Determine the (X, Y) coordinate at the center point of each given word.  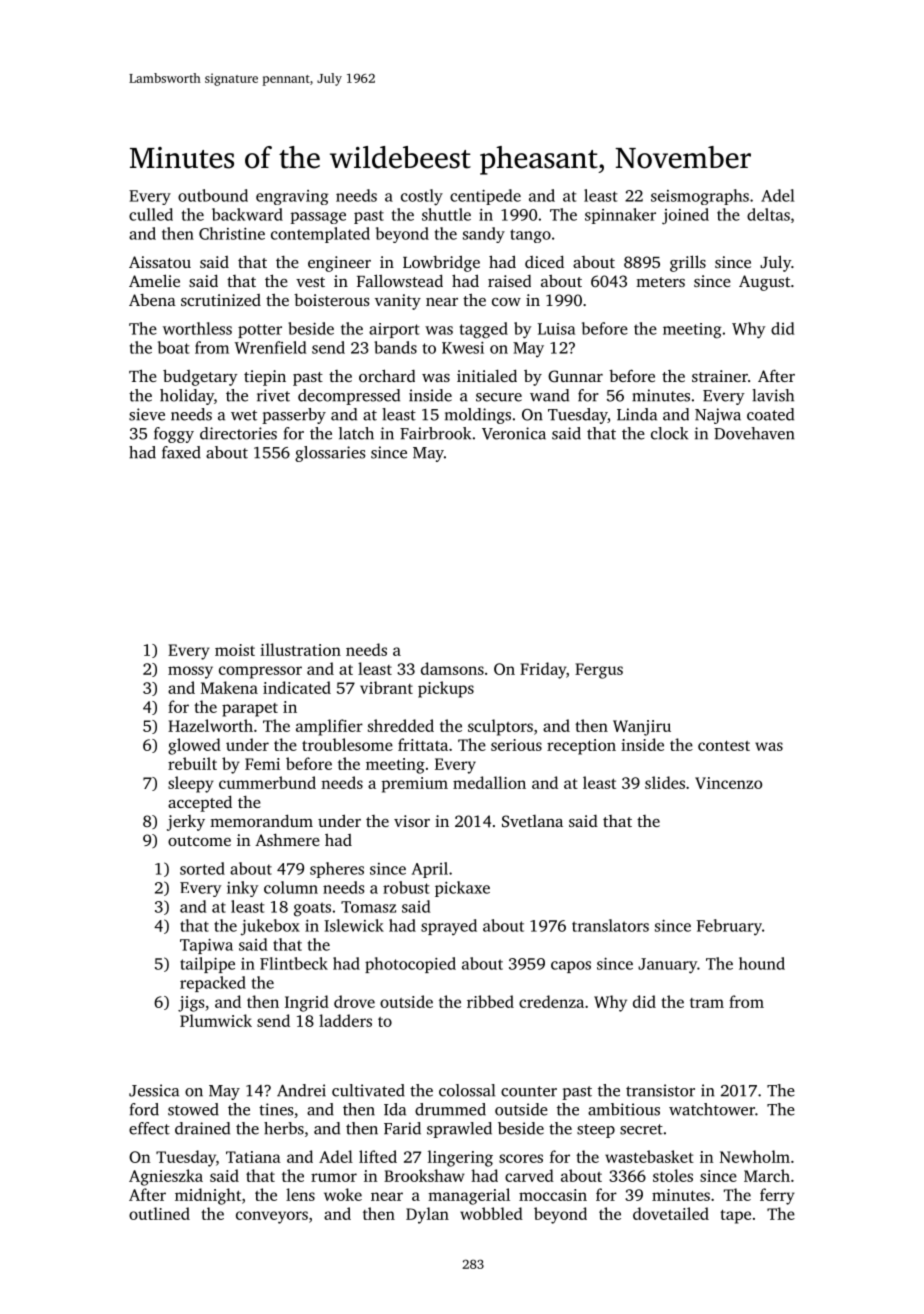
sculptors (500, 727)
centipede (485, 197)
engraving (292, 197)
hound (762, 963)
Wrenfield (270, 347)
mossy (190, 672)
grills (688, 263)
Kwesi (463, 348)
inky (242, 889)
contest (724, 746)
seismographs (700, 197)
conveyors (272, 1217)
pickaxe (462, 889)
